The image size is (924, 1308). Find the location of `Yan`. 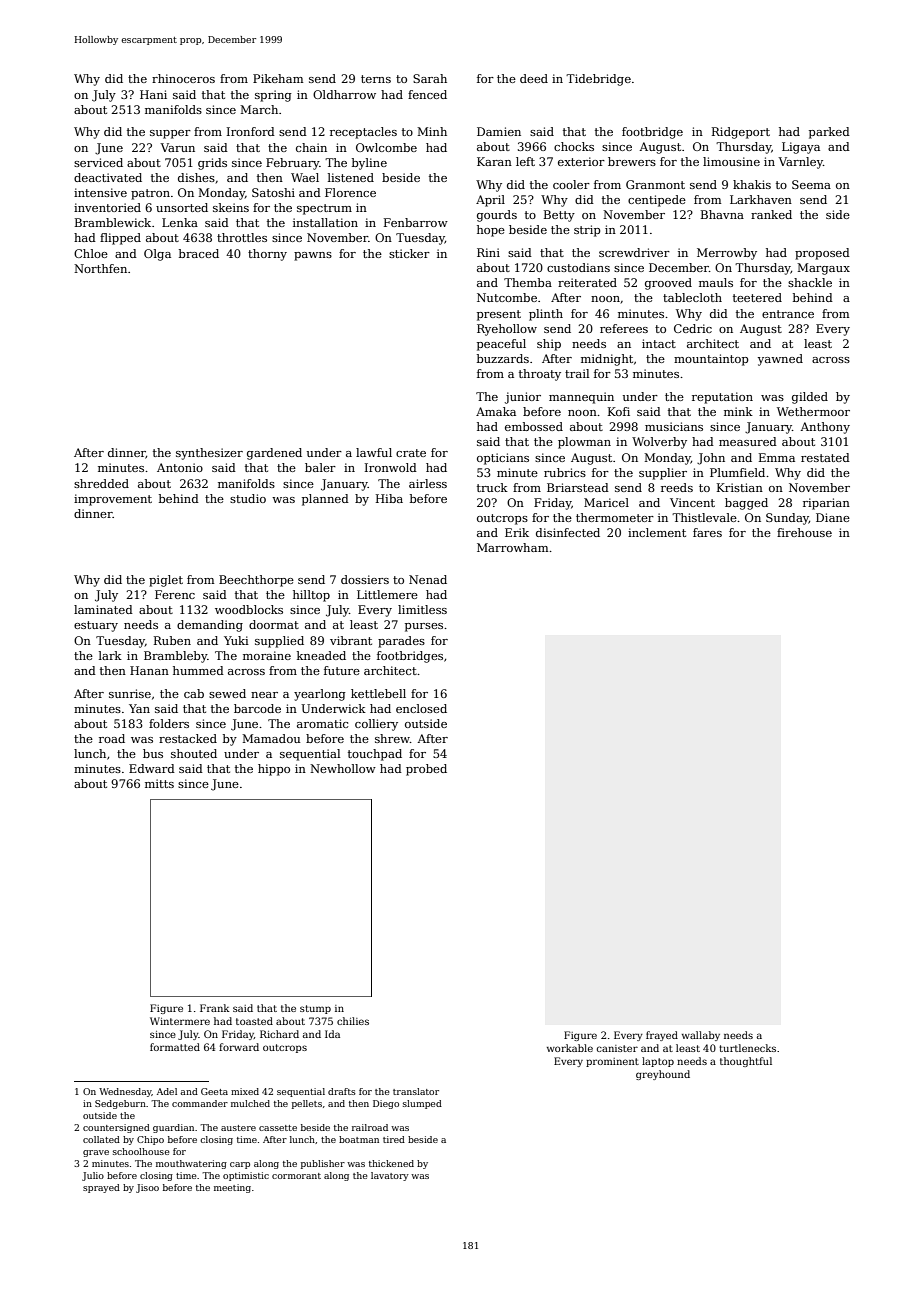

Yan is located at coordinates (139, 708).
